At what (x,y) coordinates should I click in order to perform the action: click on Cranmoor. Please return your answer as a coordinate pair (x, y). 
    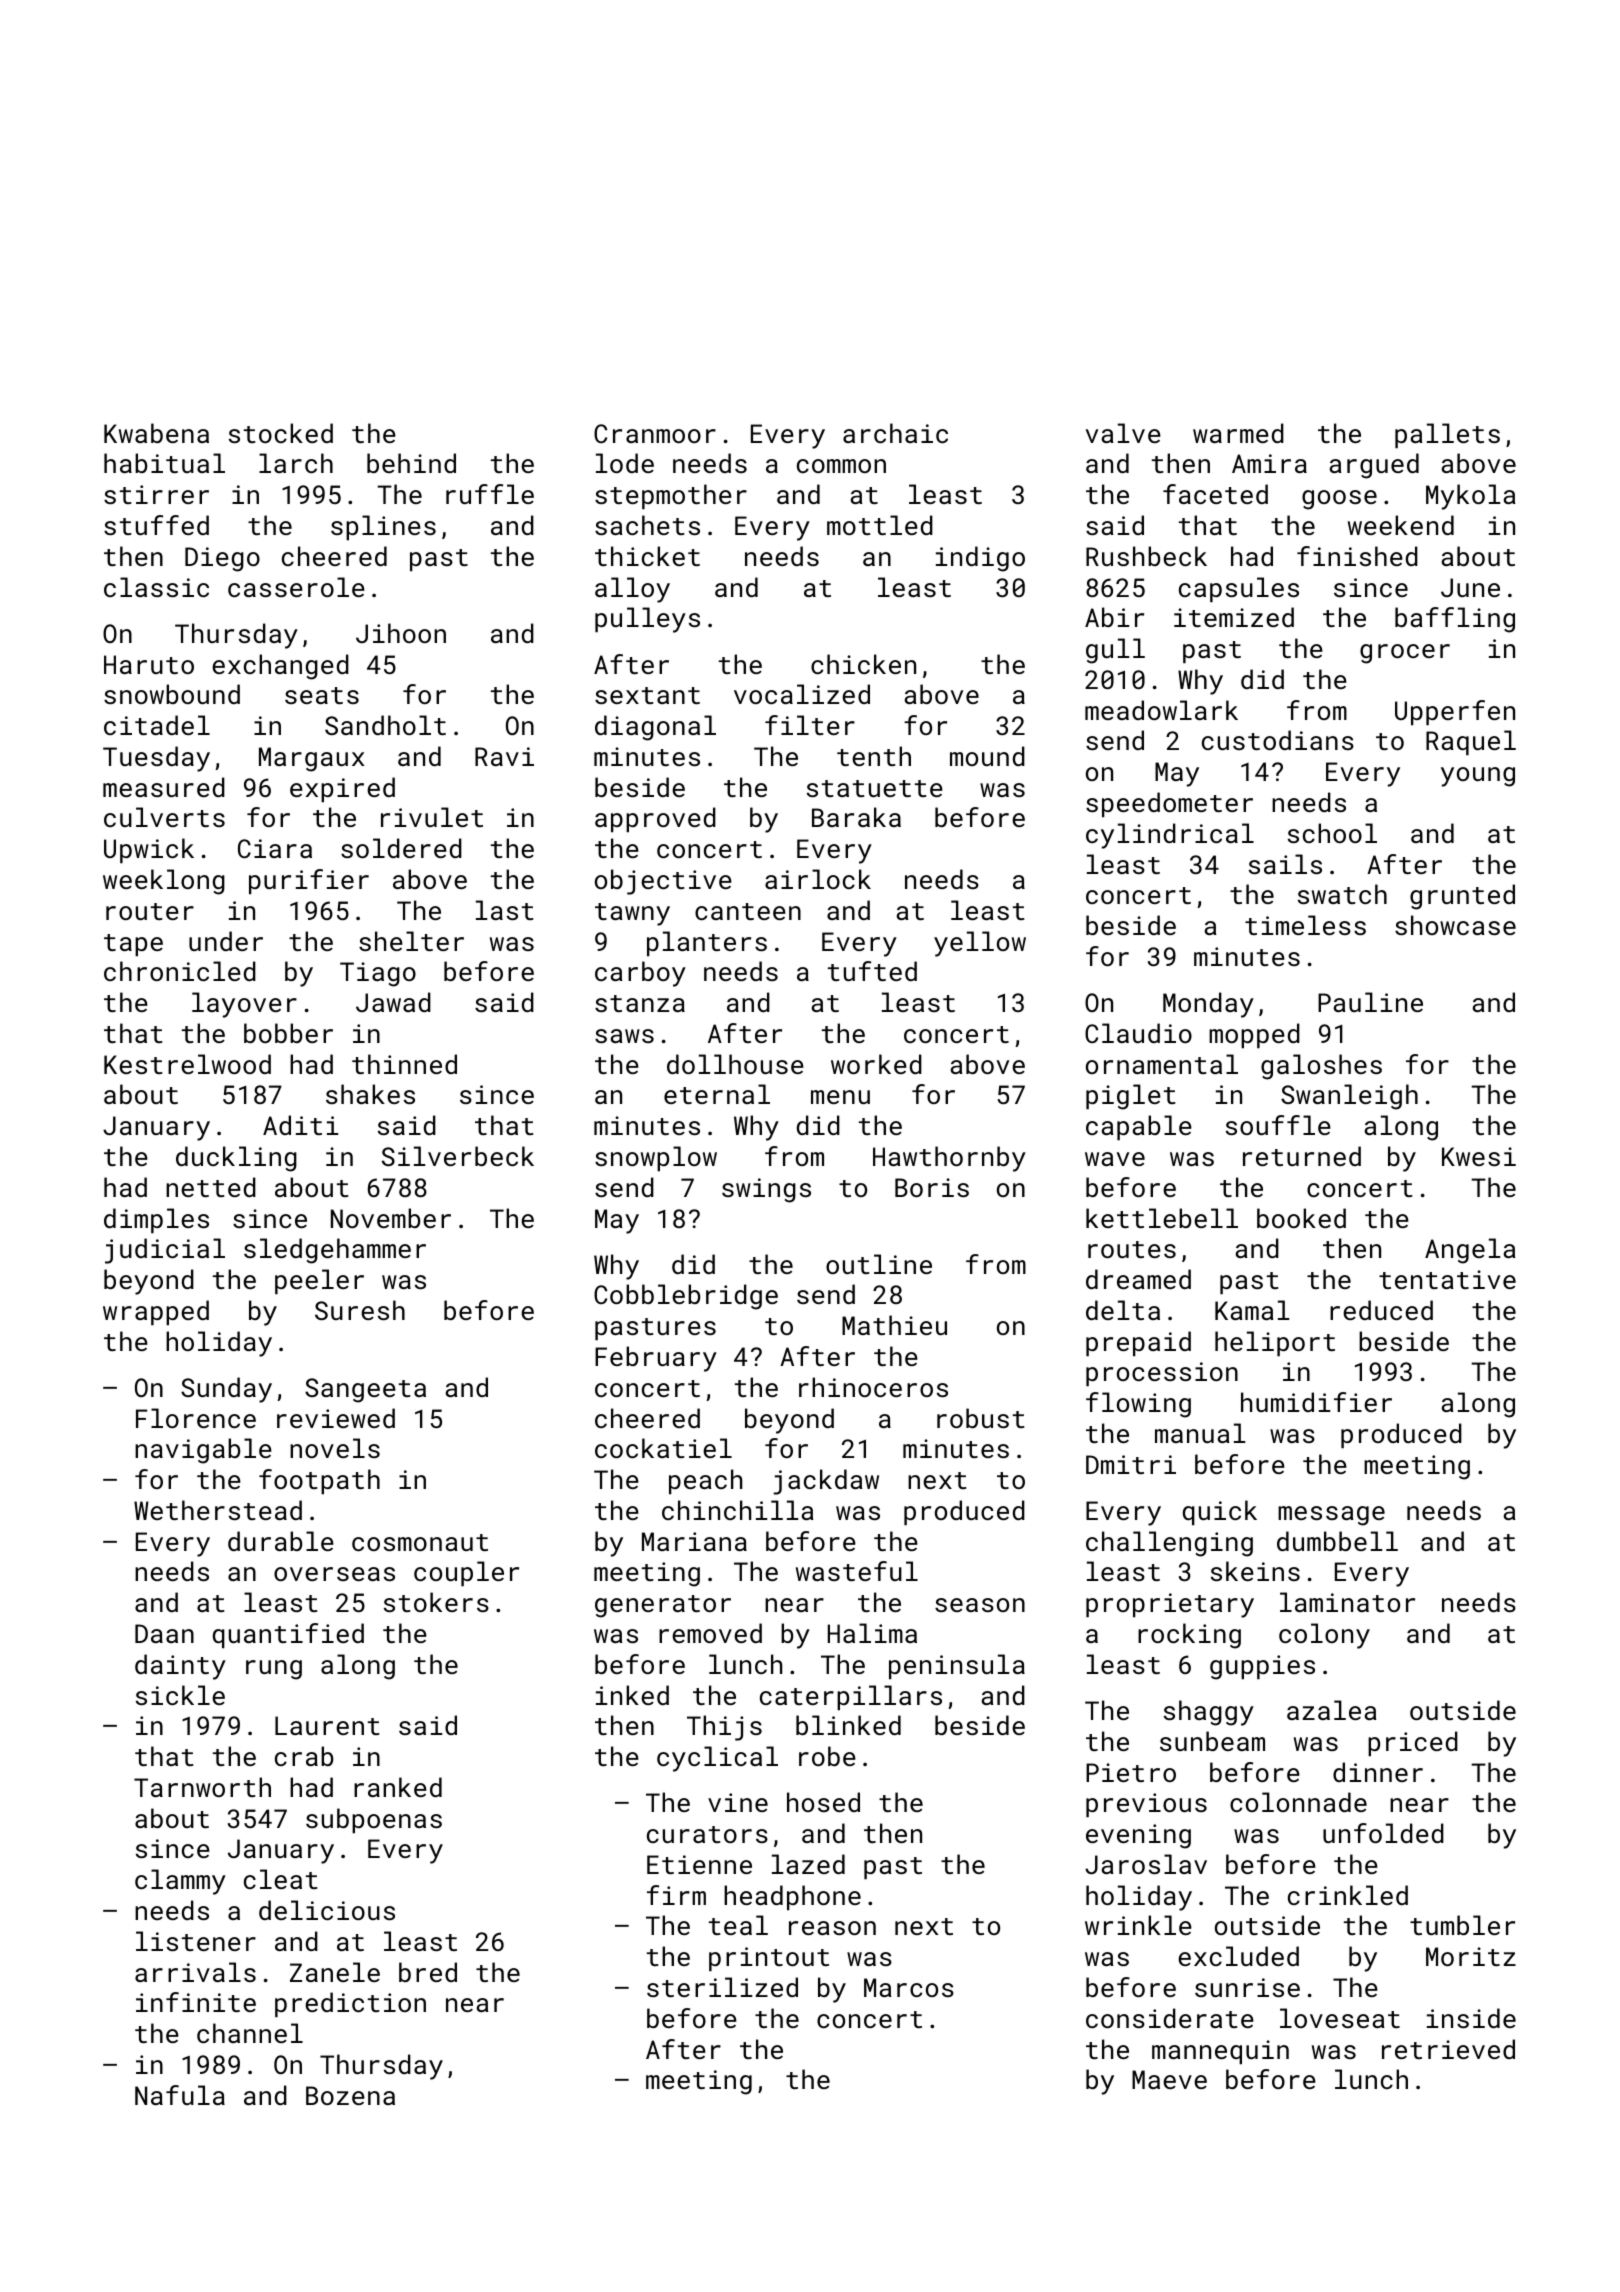
    Looking at the image, I should click on (655, 433).
